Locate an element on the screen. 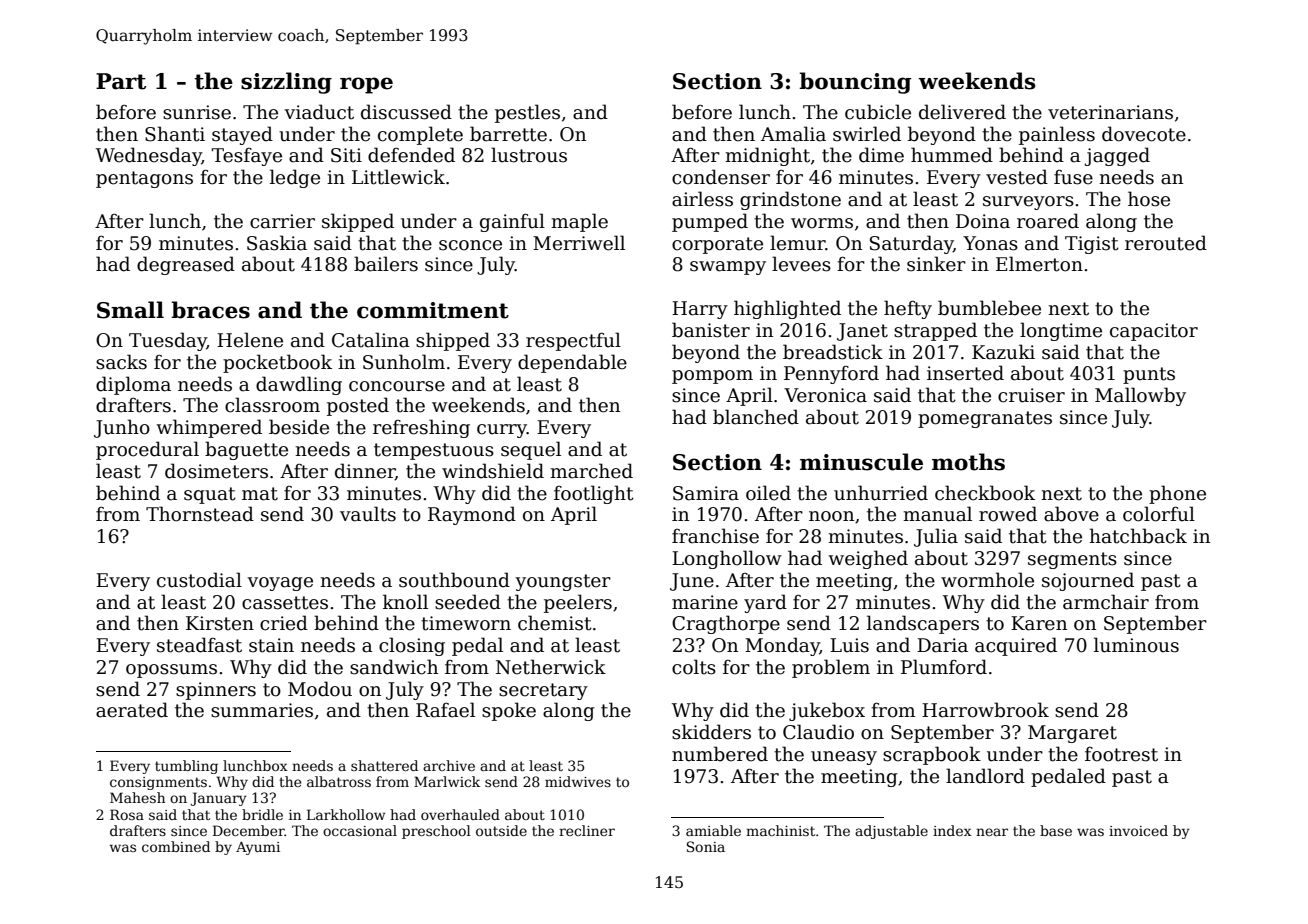 The image size is (1308, 924). Part is located at coordinates (121, 81).
